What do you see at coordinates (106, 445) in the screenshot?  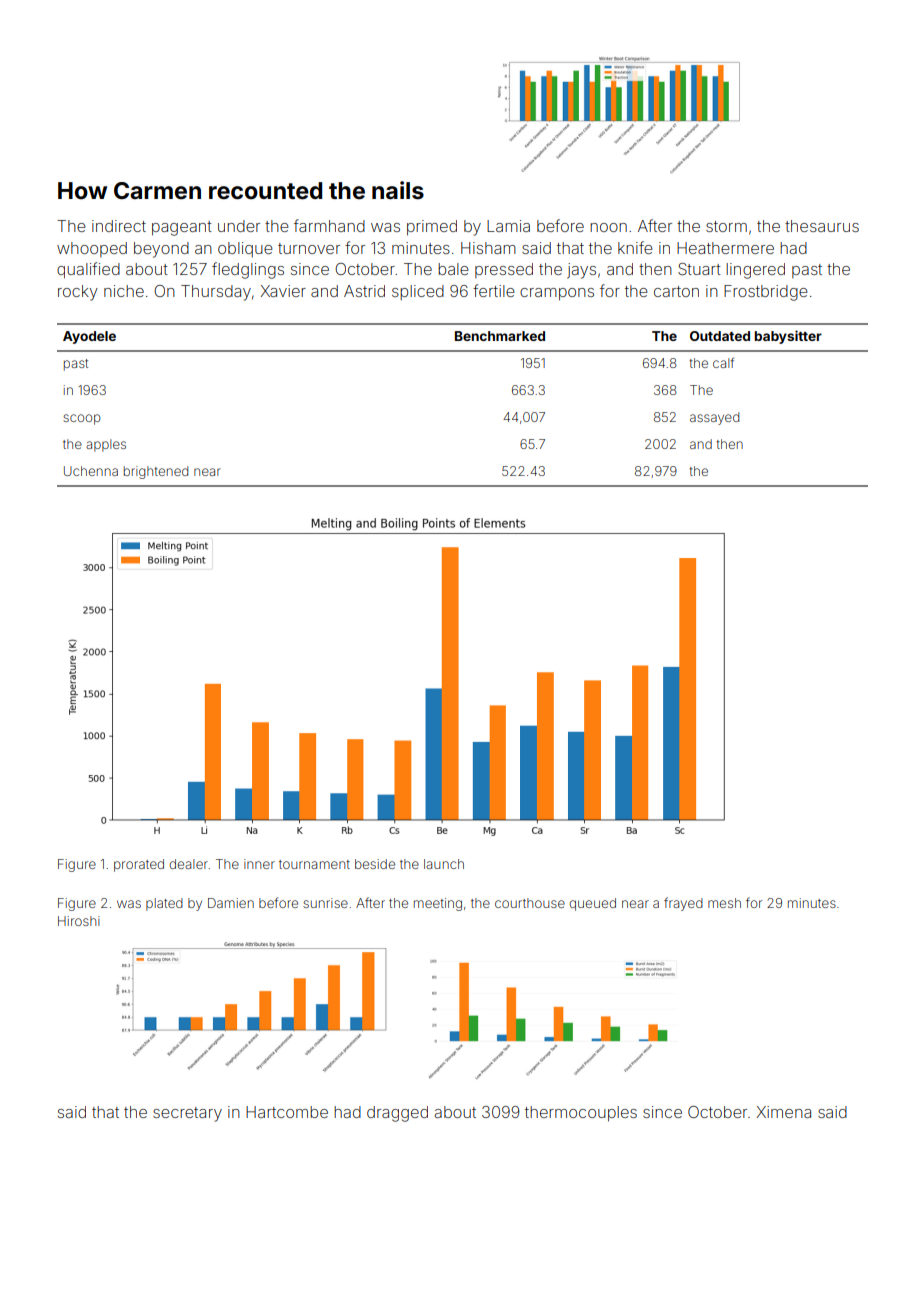 I see `apples` at bounding box center [106, 445].
